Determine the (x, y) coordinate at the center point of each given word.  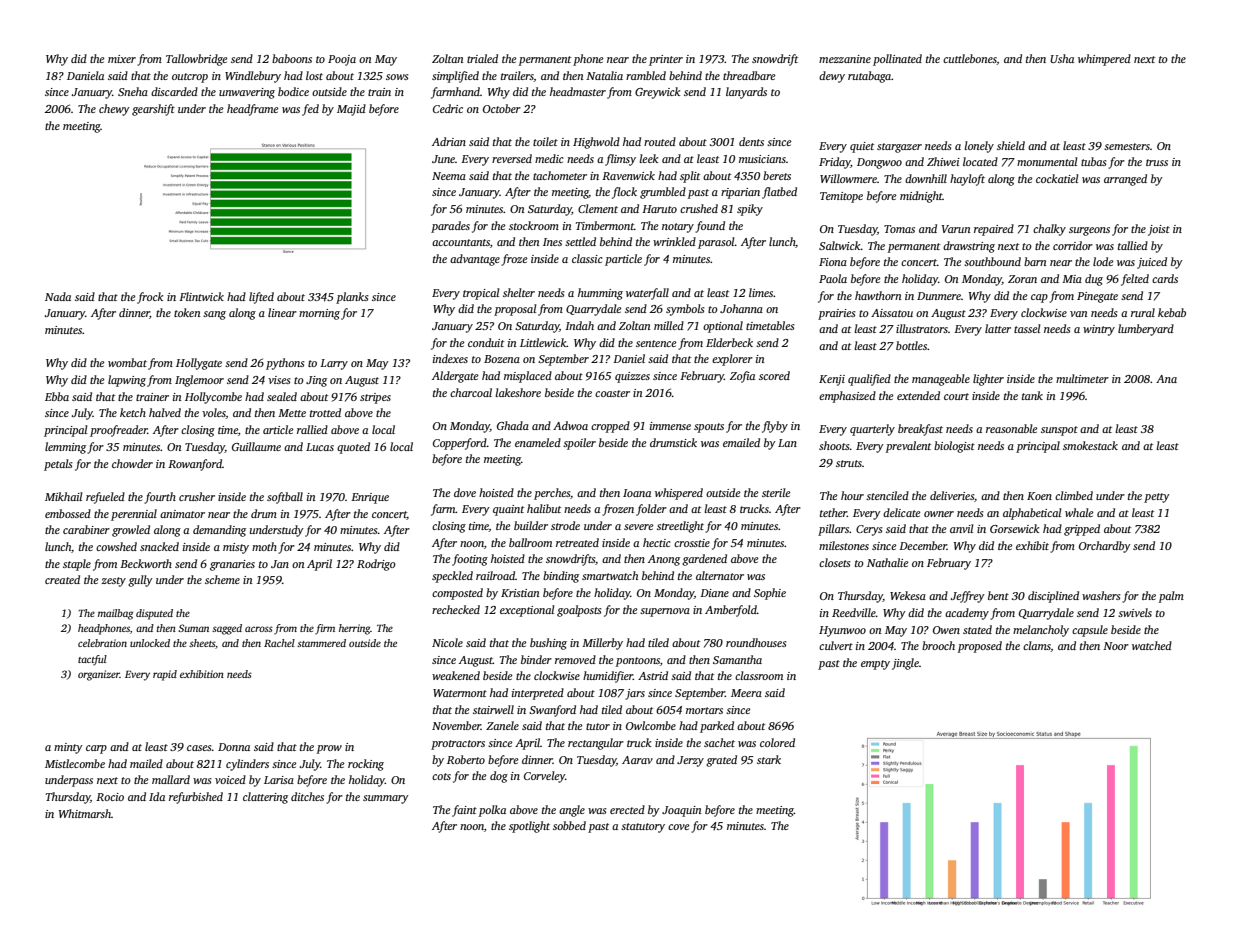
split (690, 177)
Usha (1062, 58)
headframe (253, 110)
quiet (862, 147)
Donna (234, 747)
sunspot (1059, 431)
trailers (517, 76)
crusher (197, 496)
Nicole (447, 642)
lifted (261, 298)
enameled (538, 442)
